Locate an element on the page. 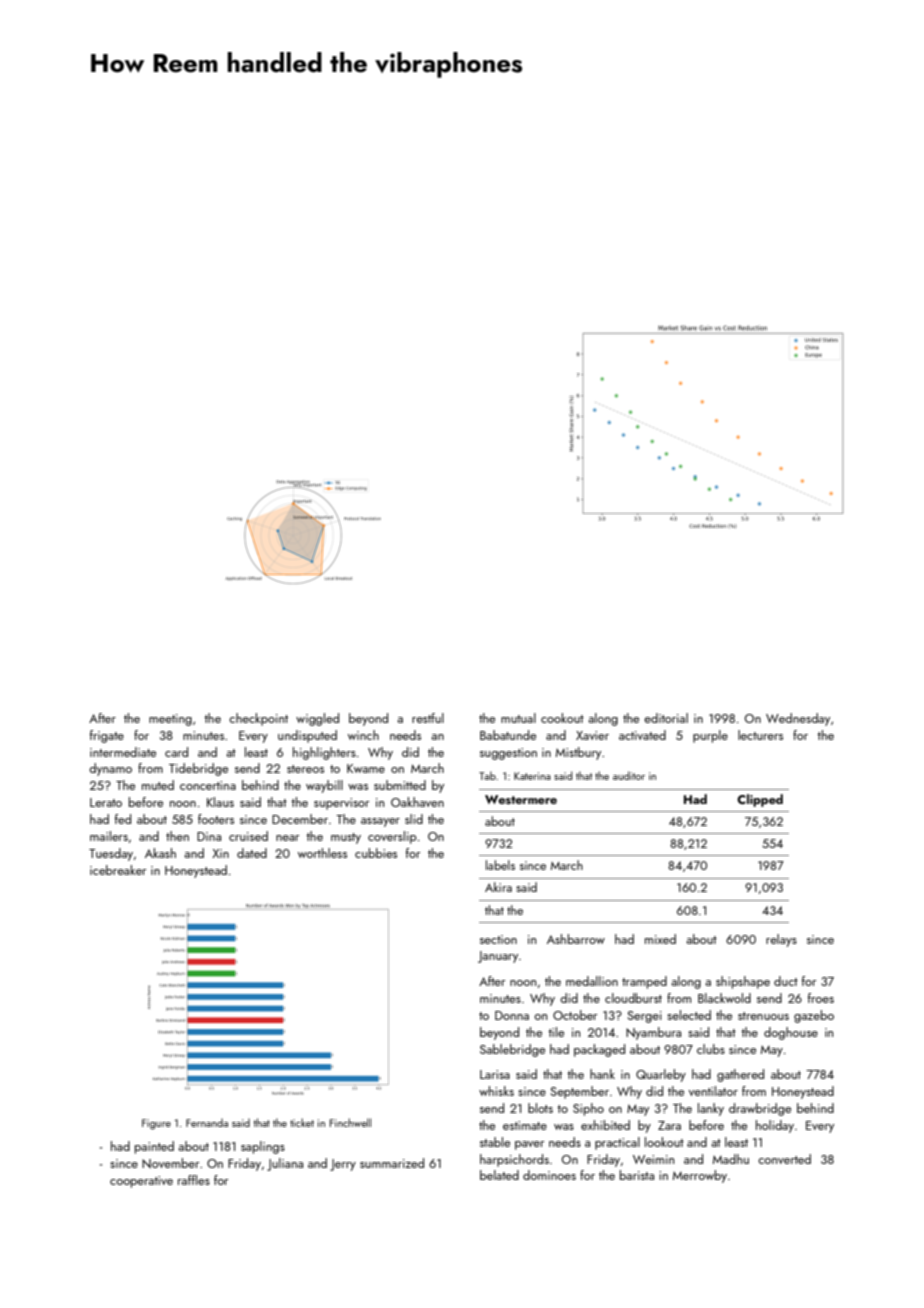  painted is located at coordinates (154, 1147).
